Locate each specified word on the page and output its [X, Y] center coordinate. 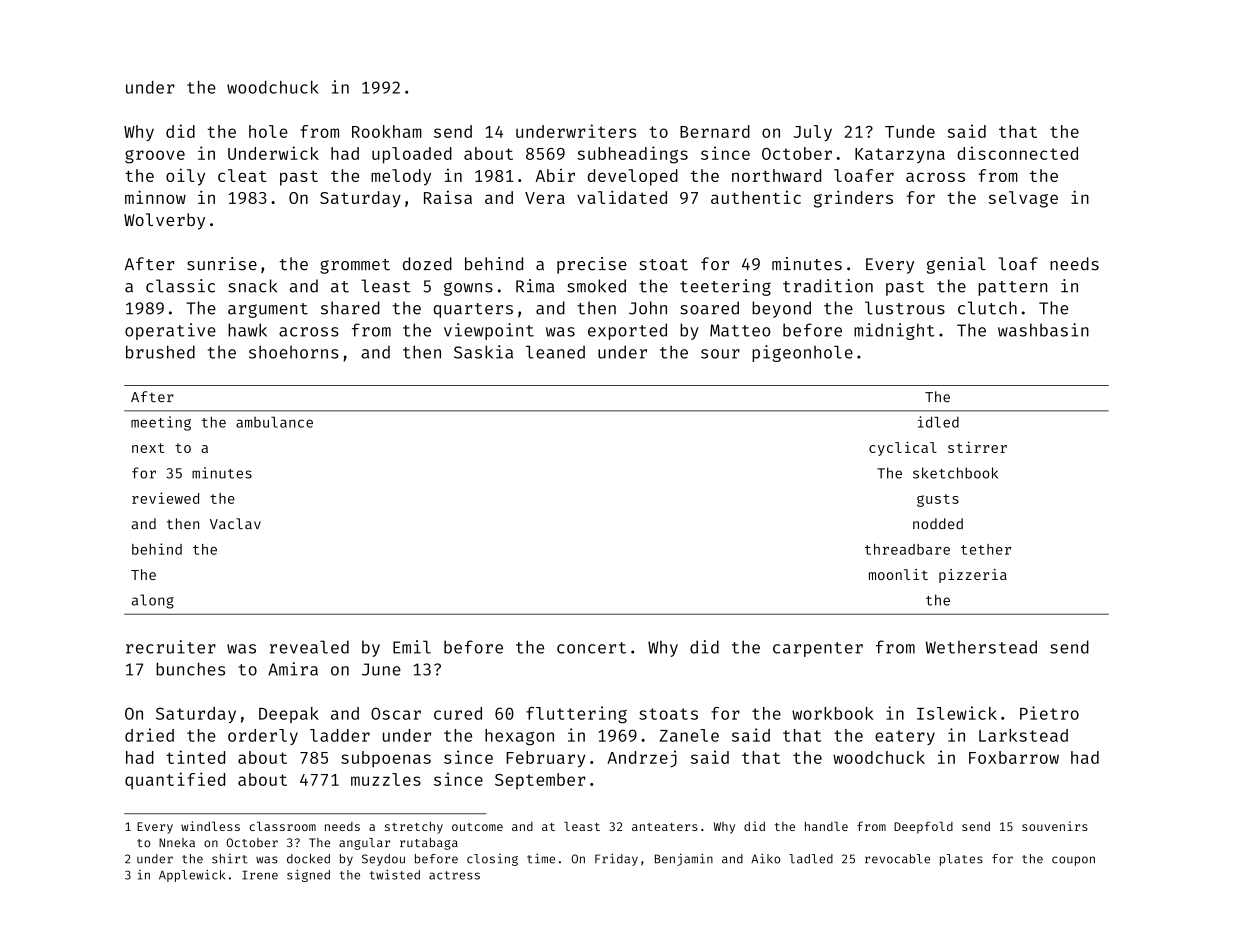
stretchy [414, 827]
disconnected [1017, 153]
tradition [828, 286]
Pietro [1049, 713]
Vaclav [235, 524]
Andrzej [642, 758]
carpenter [818, 649]
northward [776, 175]
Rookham [387, 131]
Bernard [715, 131]
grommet [355, 266]
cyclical [903, 448]
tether [986, 549]
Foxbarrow [1014, 757]
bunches [190, 669]
